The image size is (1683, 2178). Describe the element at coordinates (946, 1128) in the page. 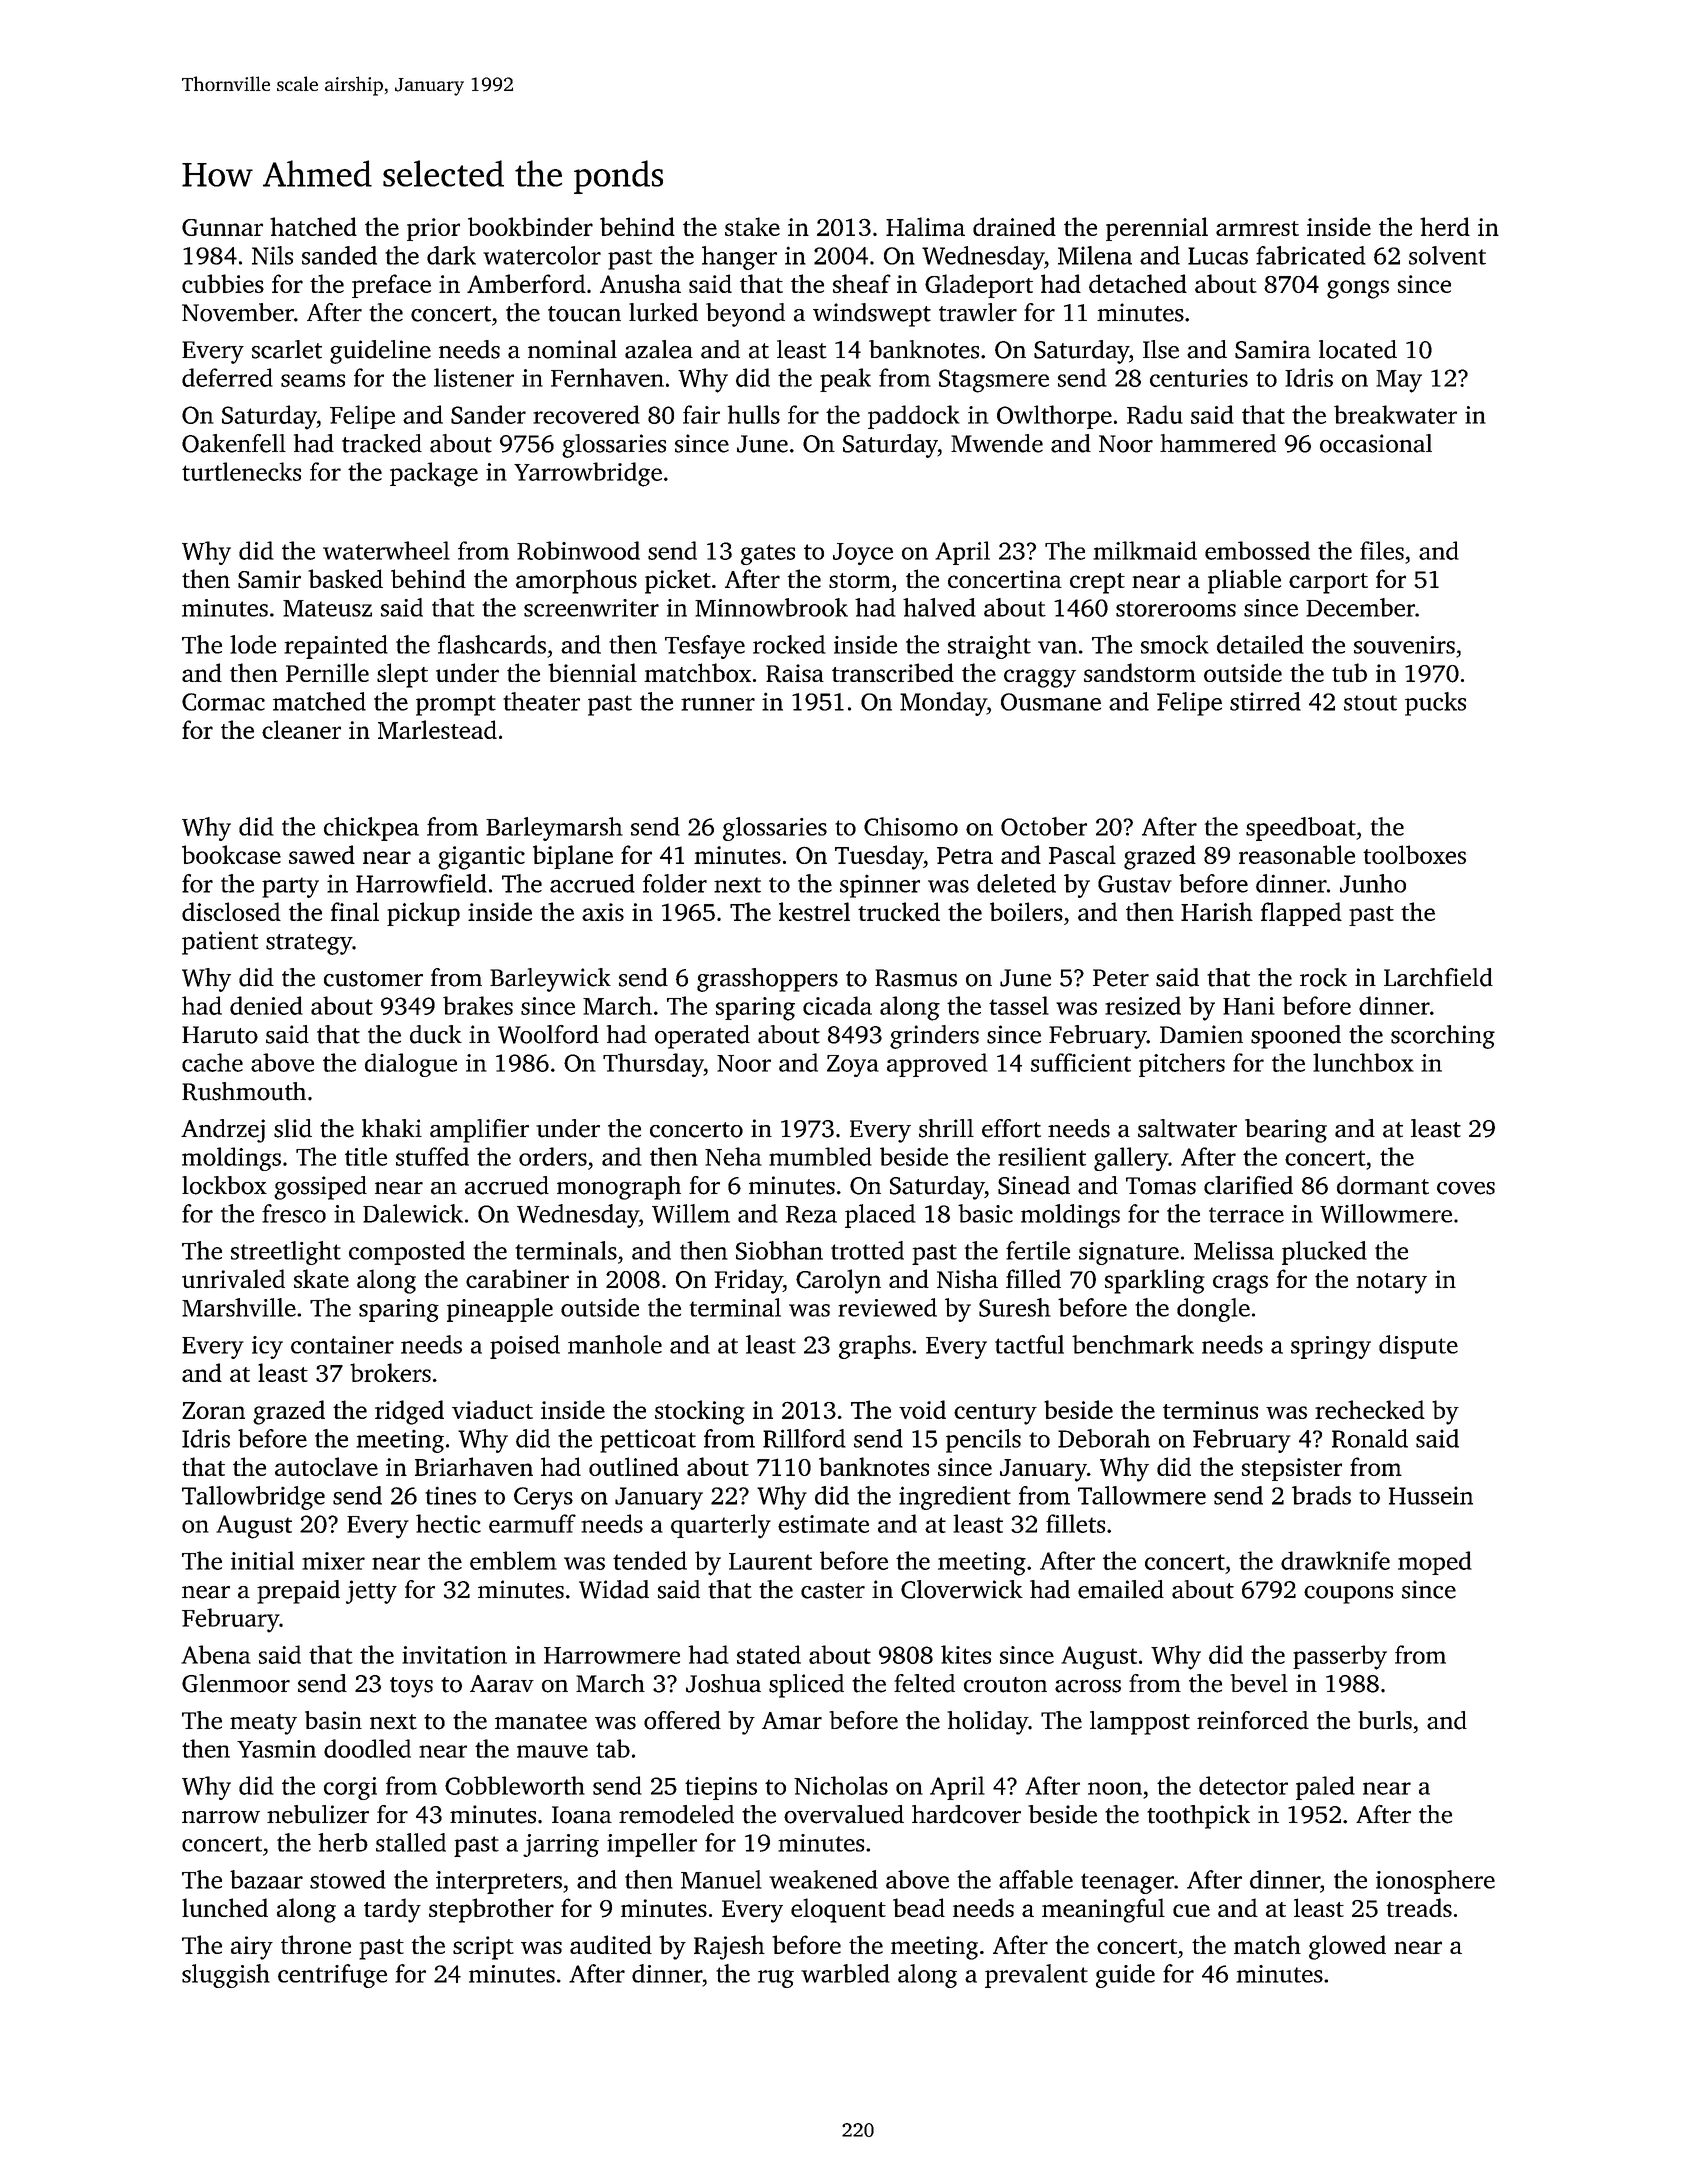

I see `shrill` at that location.
